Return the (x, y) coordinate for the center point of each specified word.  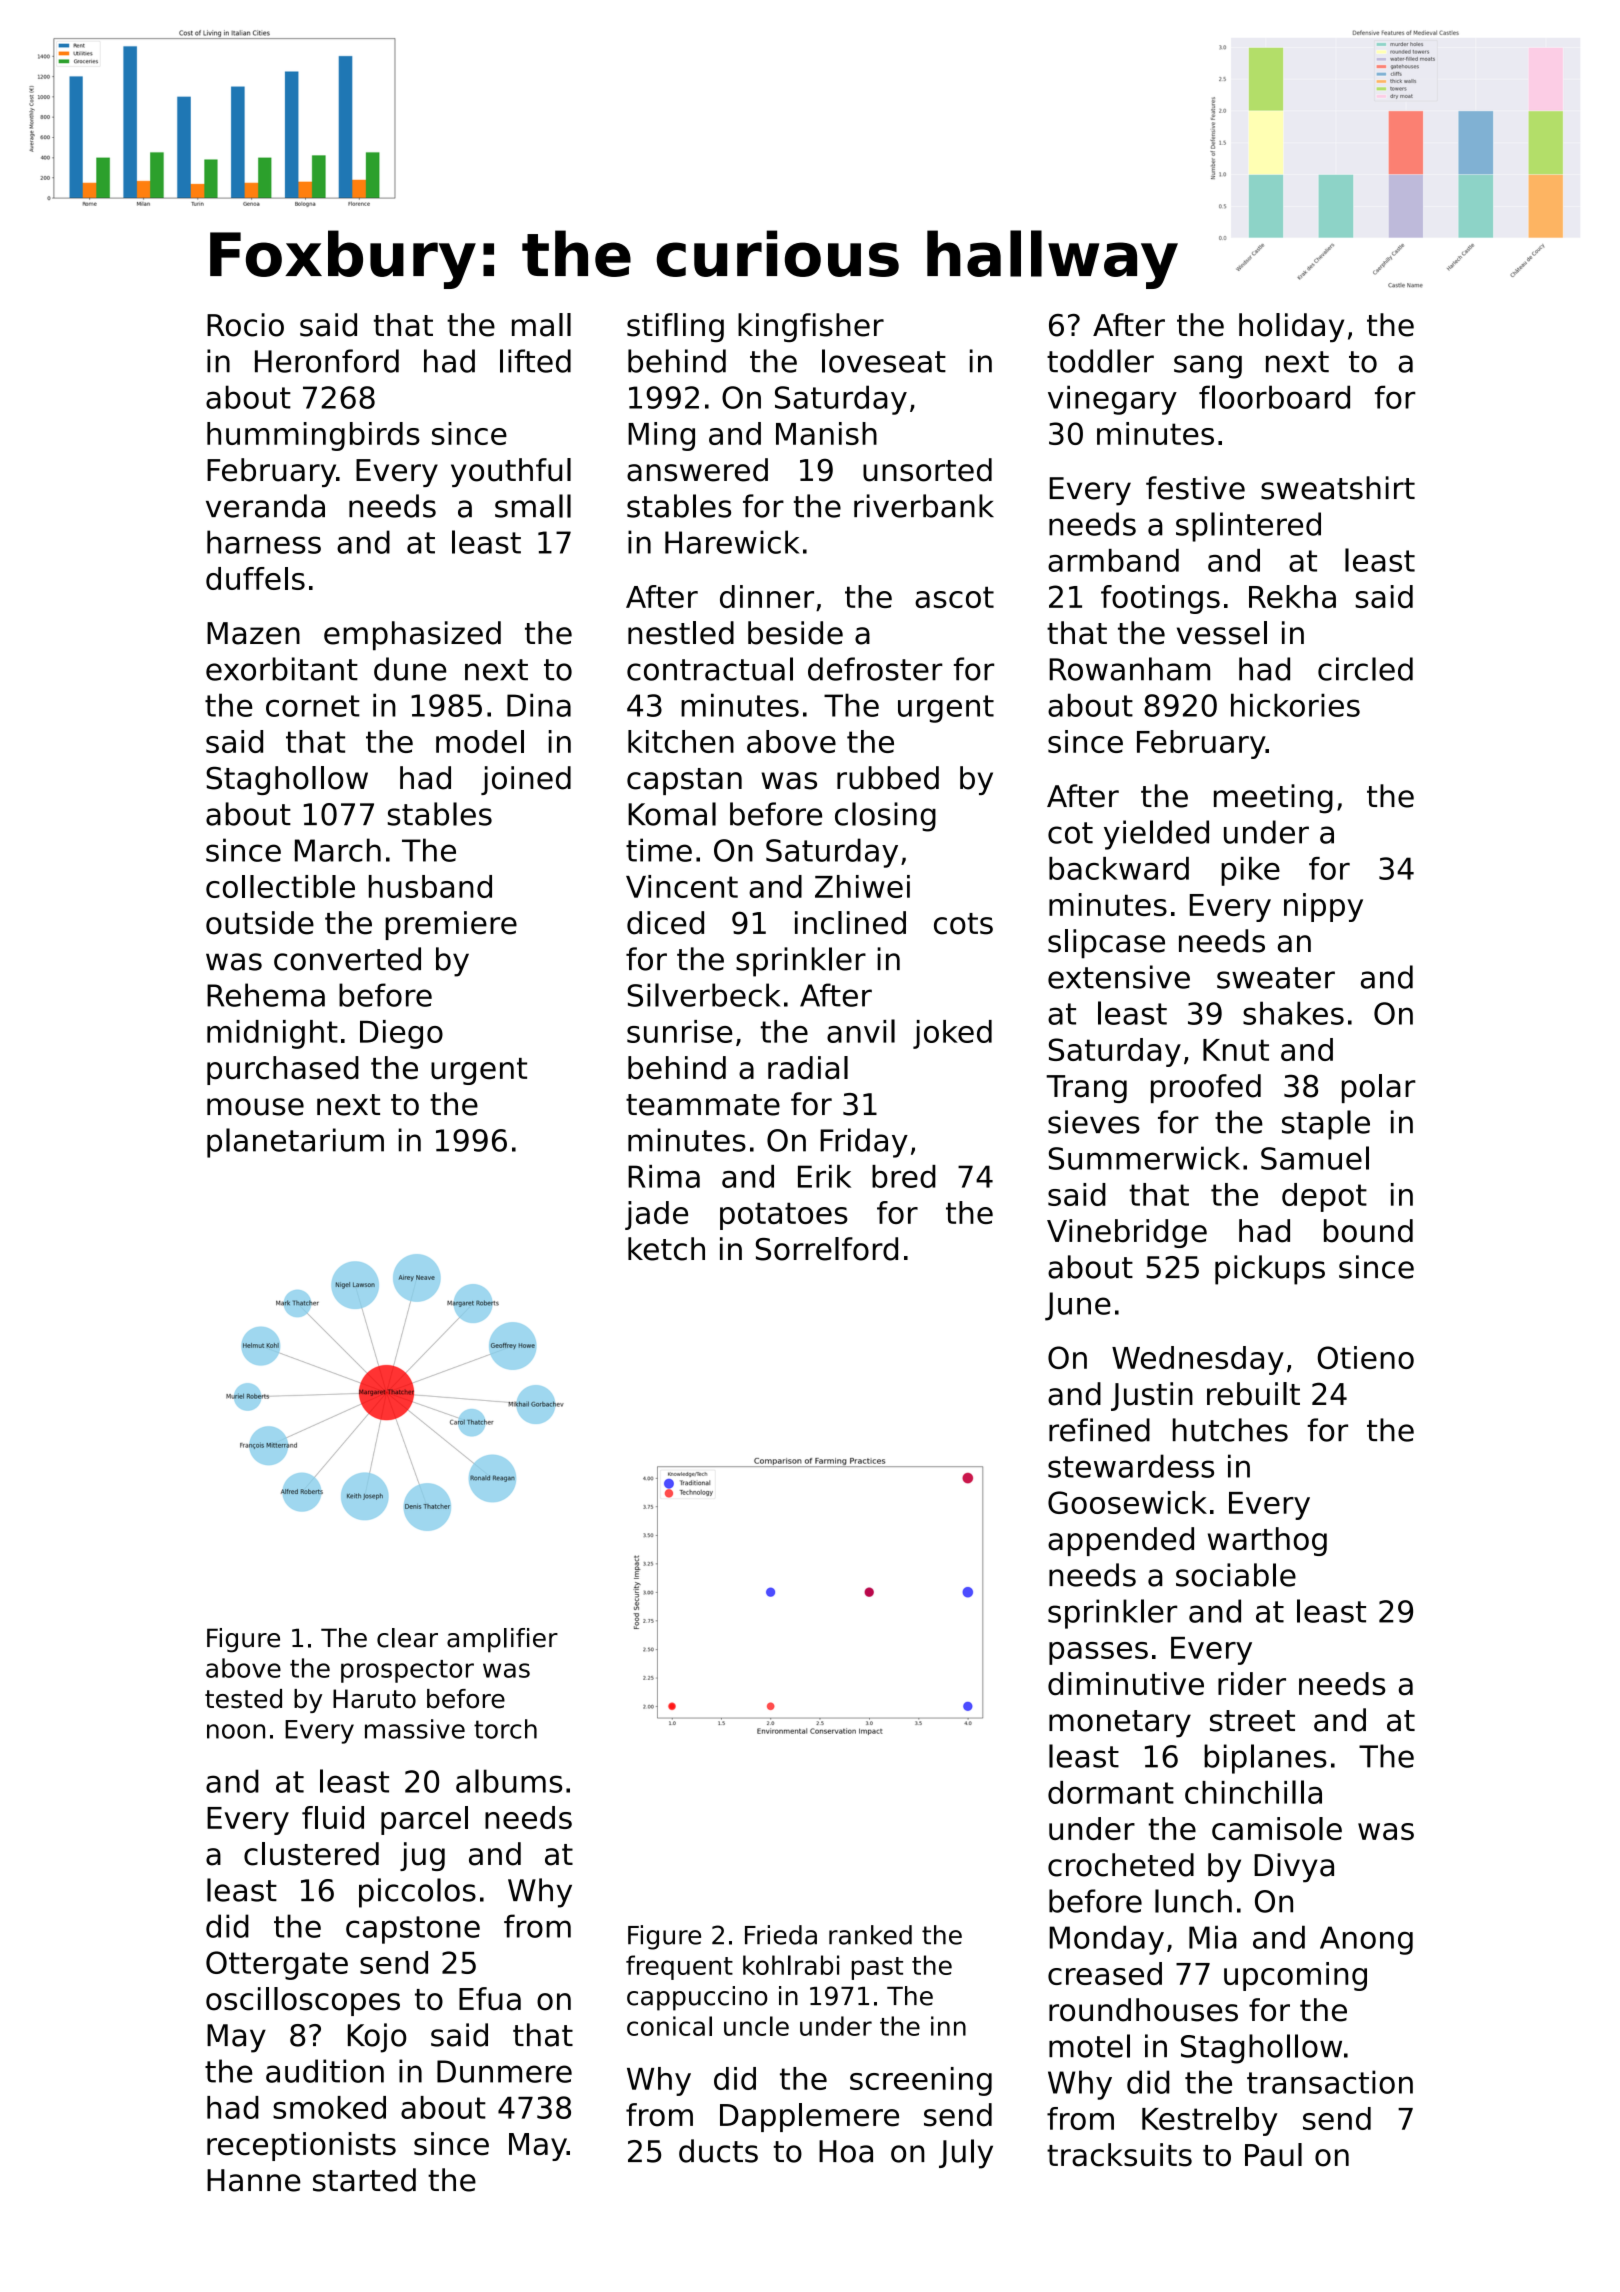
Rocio (245, 325)
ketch (666, 1249)
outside (260, 923)
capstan (684, 781)
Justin (1152, 1396)
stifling (675, 327)
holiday (1291, 327)
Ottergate (277, 1965)
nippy (1323, 907)
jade (656, 1215)
